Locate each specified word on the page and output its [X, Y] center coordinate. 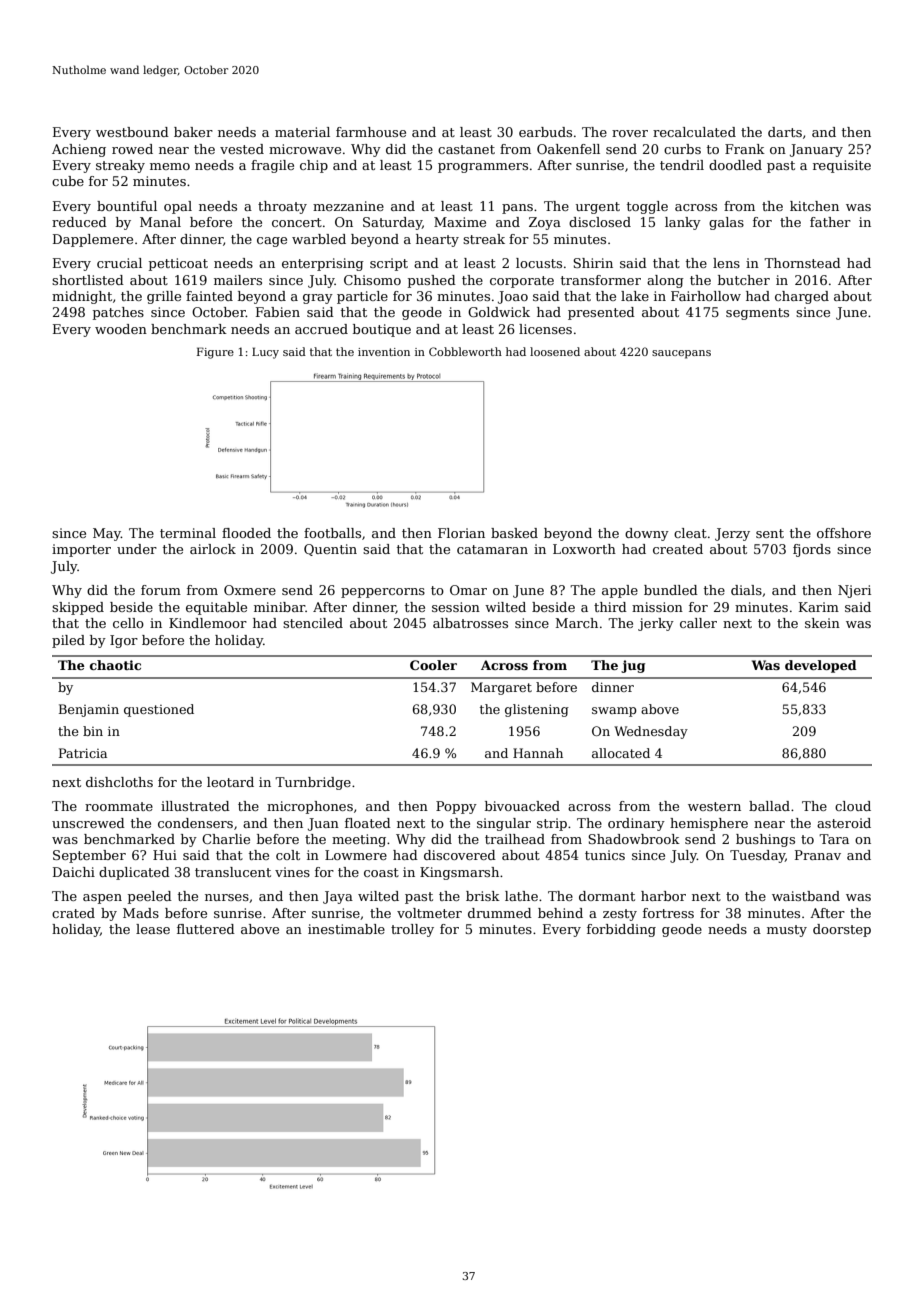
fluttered [206, 929]
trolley [412, 930]
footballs [332, 533]
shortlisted [88, 280]
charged [802, 297]
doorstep [842, 930]
